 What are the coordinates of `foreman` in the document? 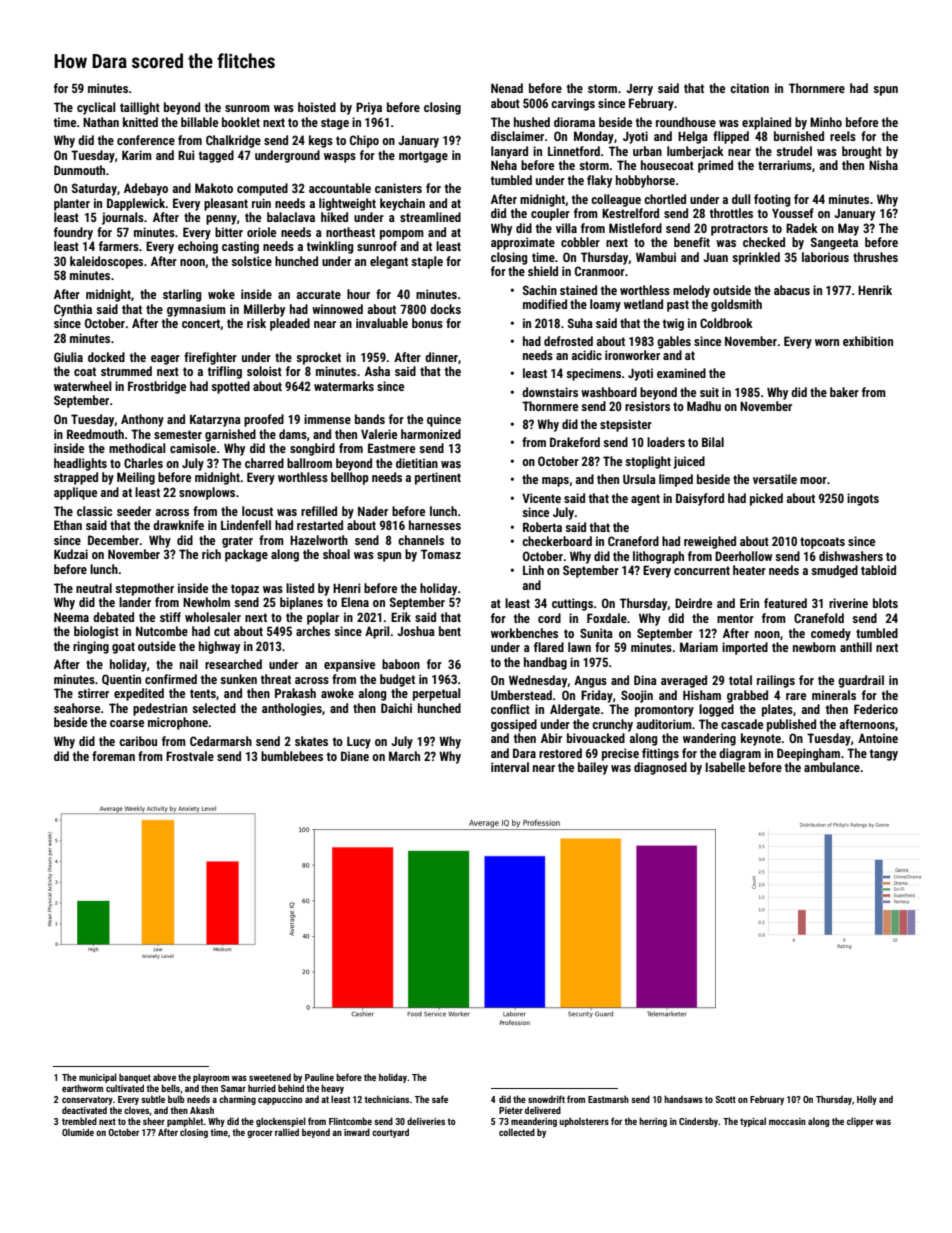 It's located at (113, 756).
